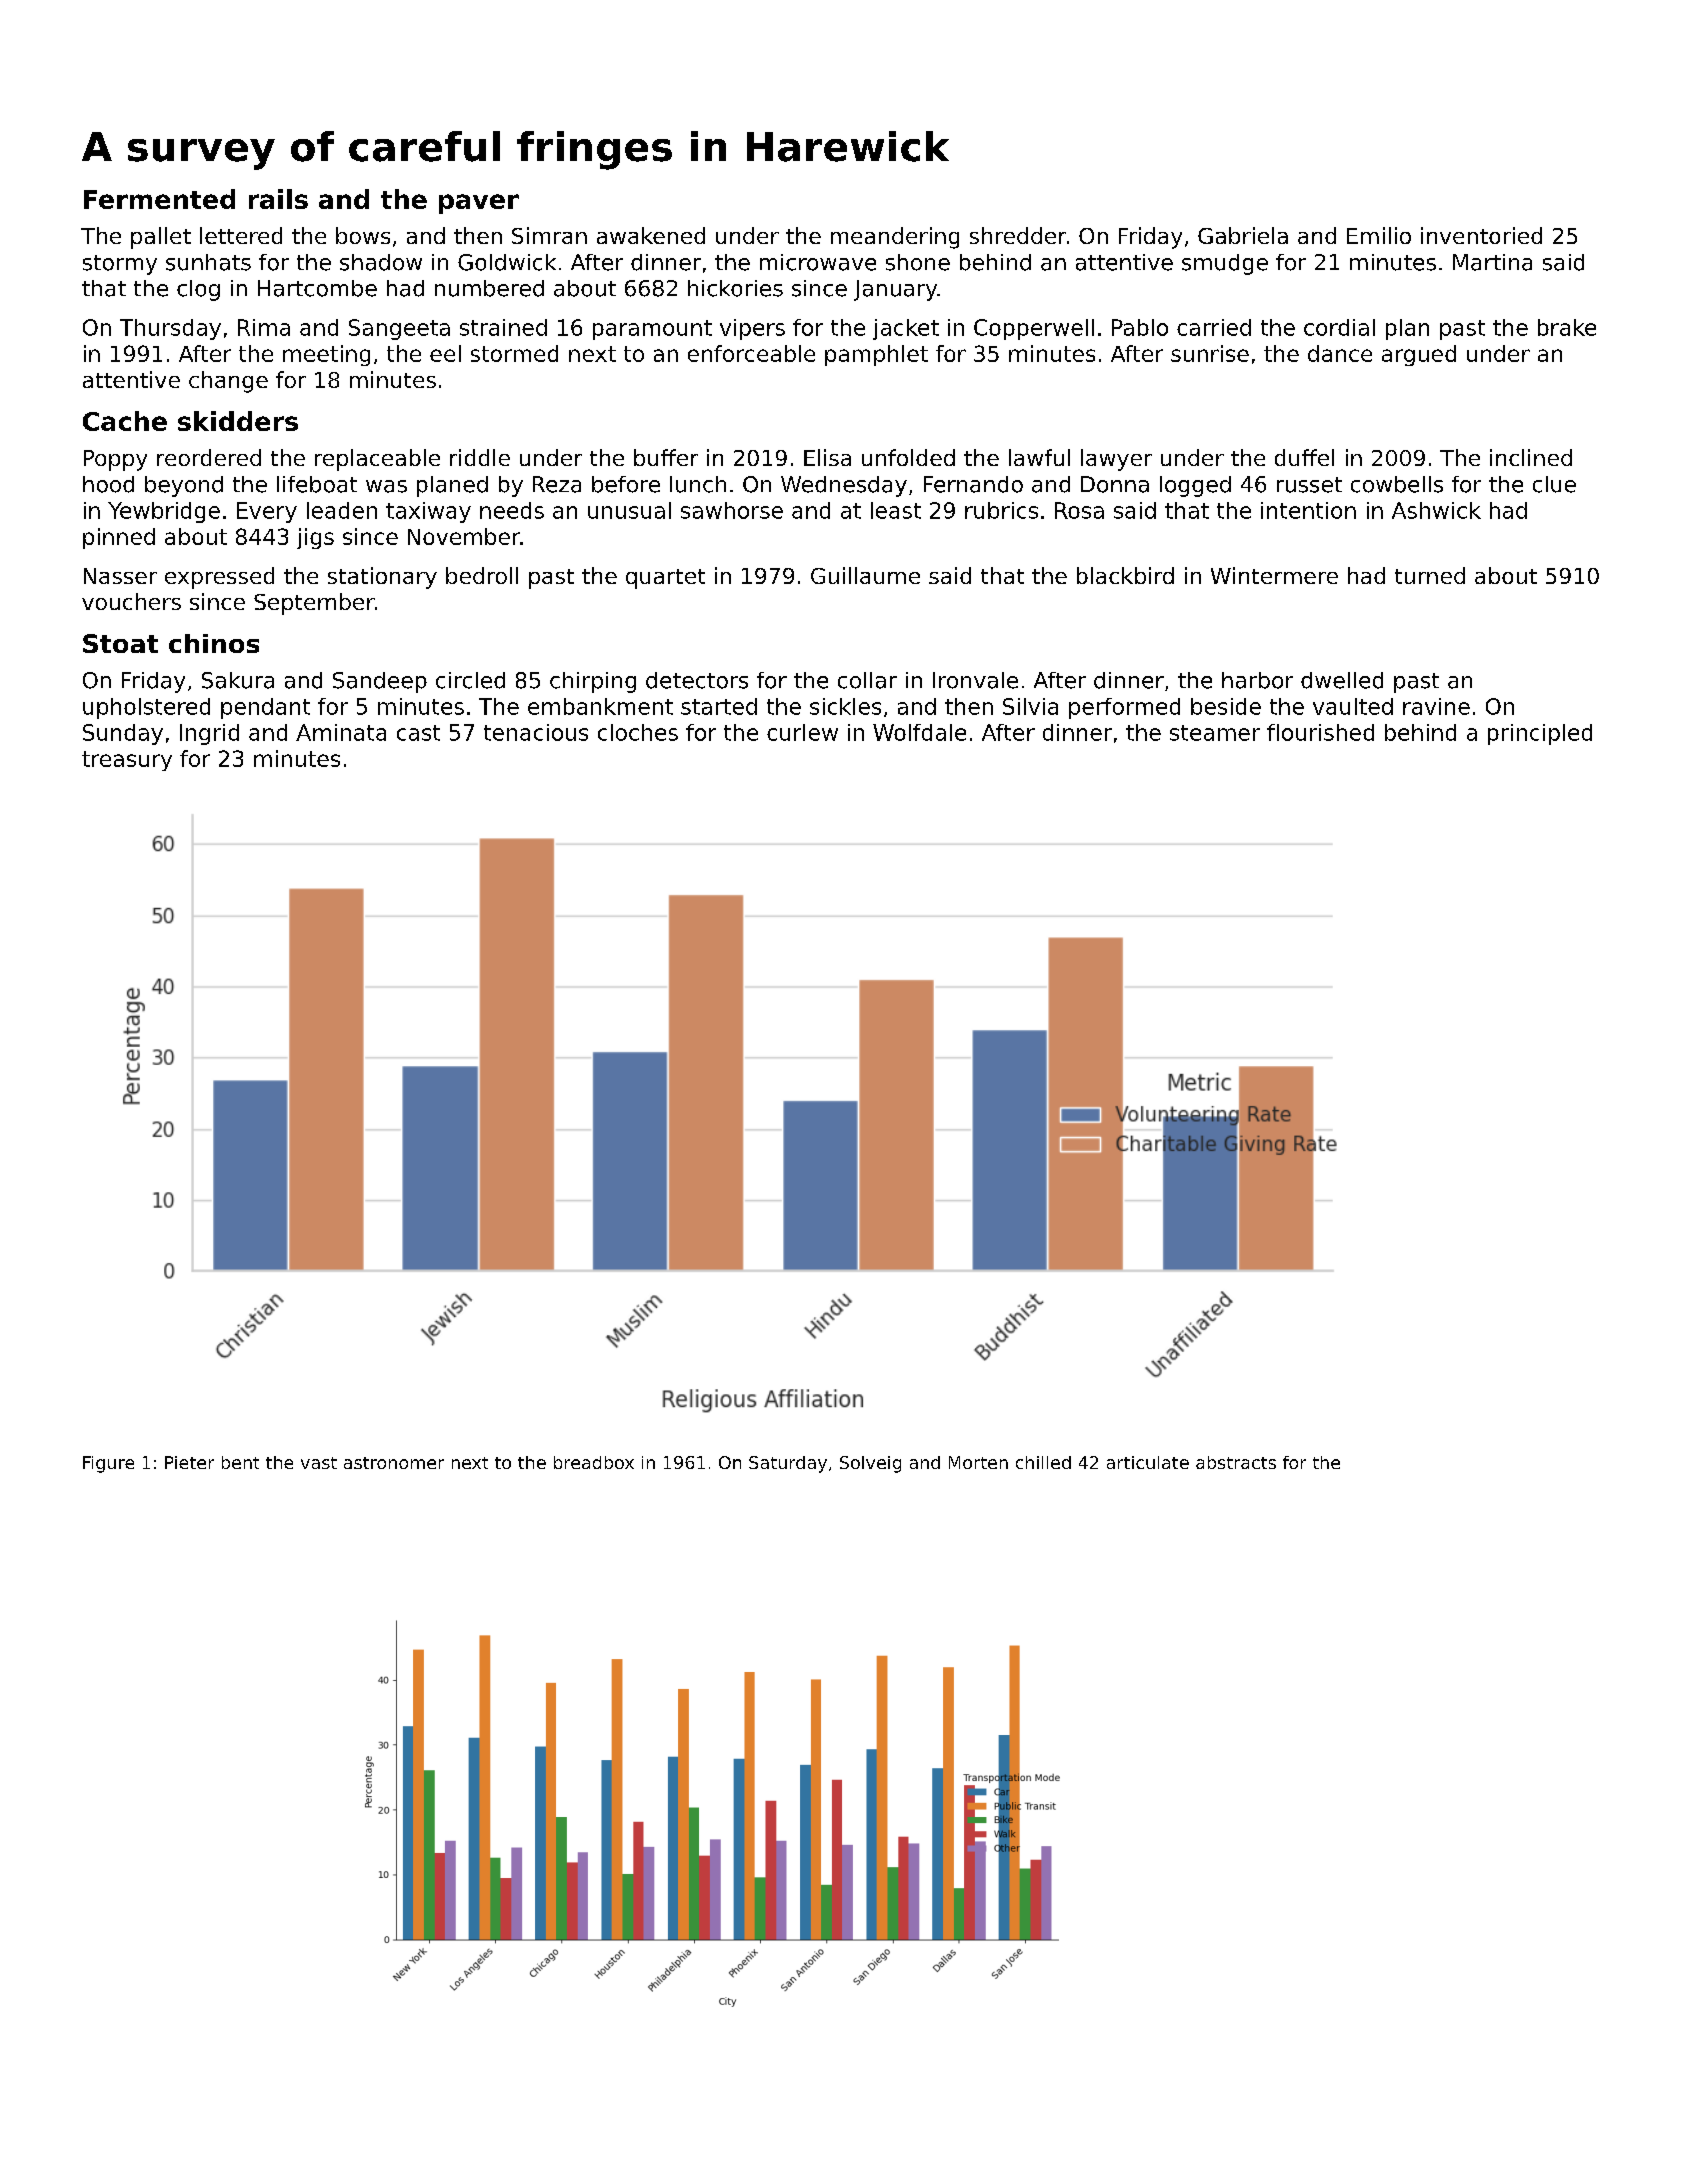  I want to click on bent, so click(240, 1462).
